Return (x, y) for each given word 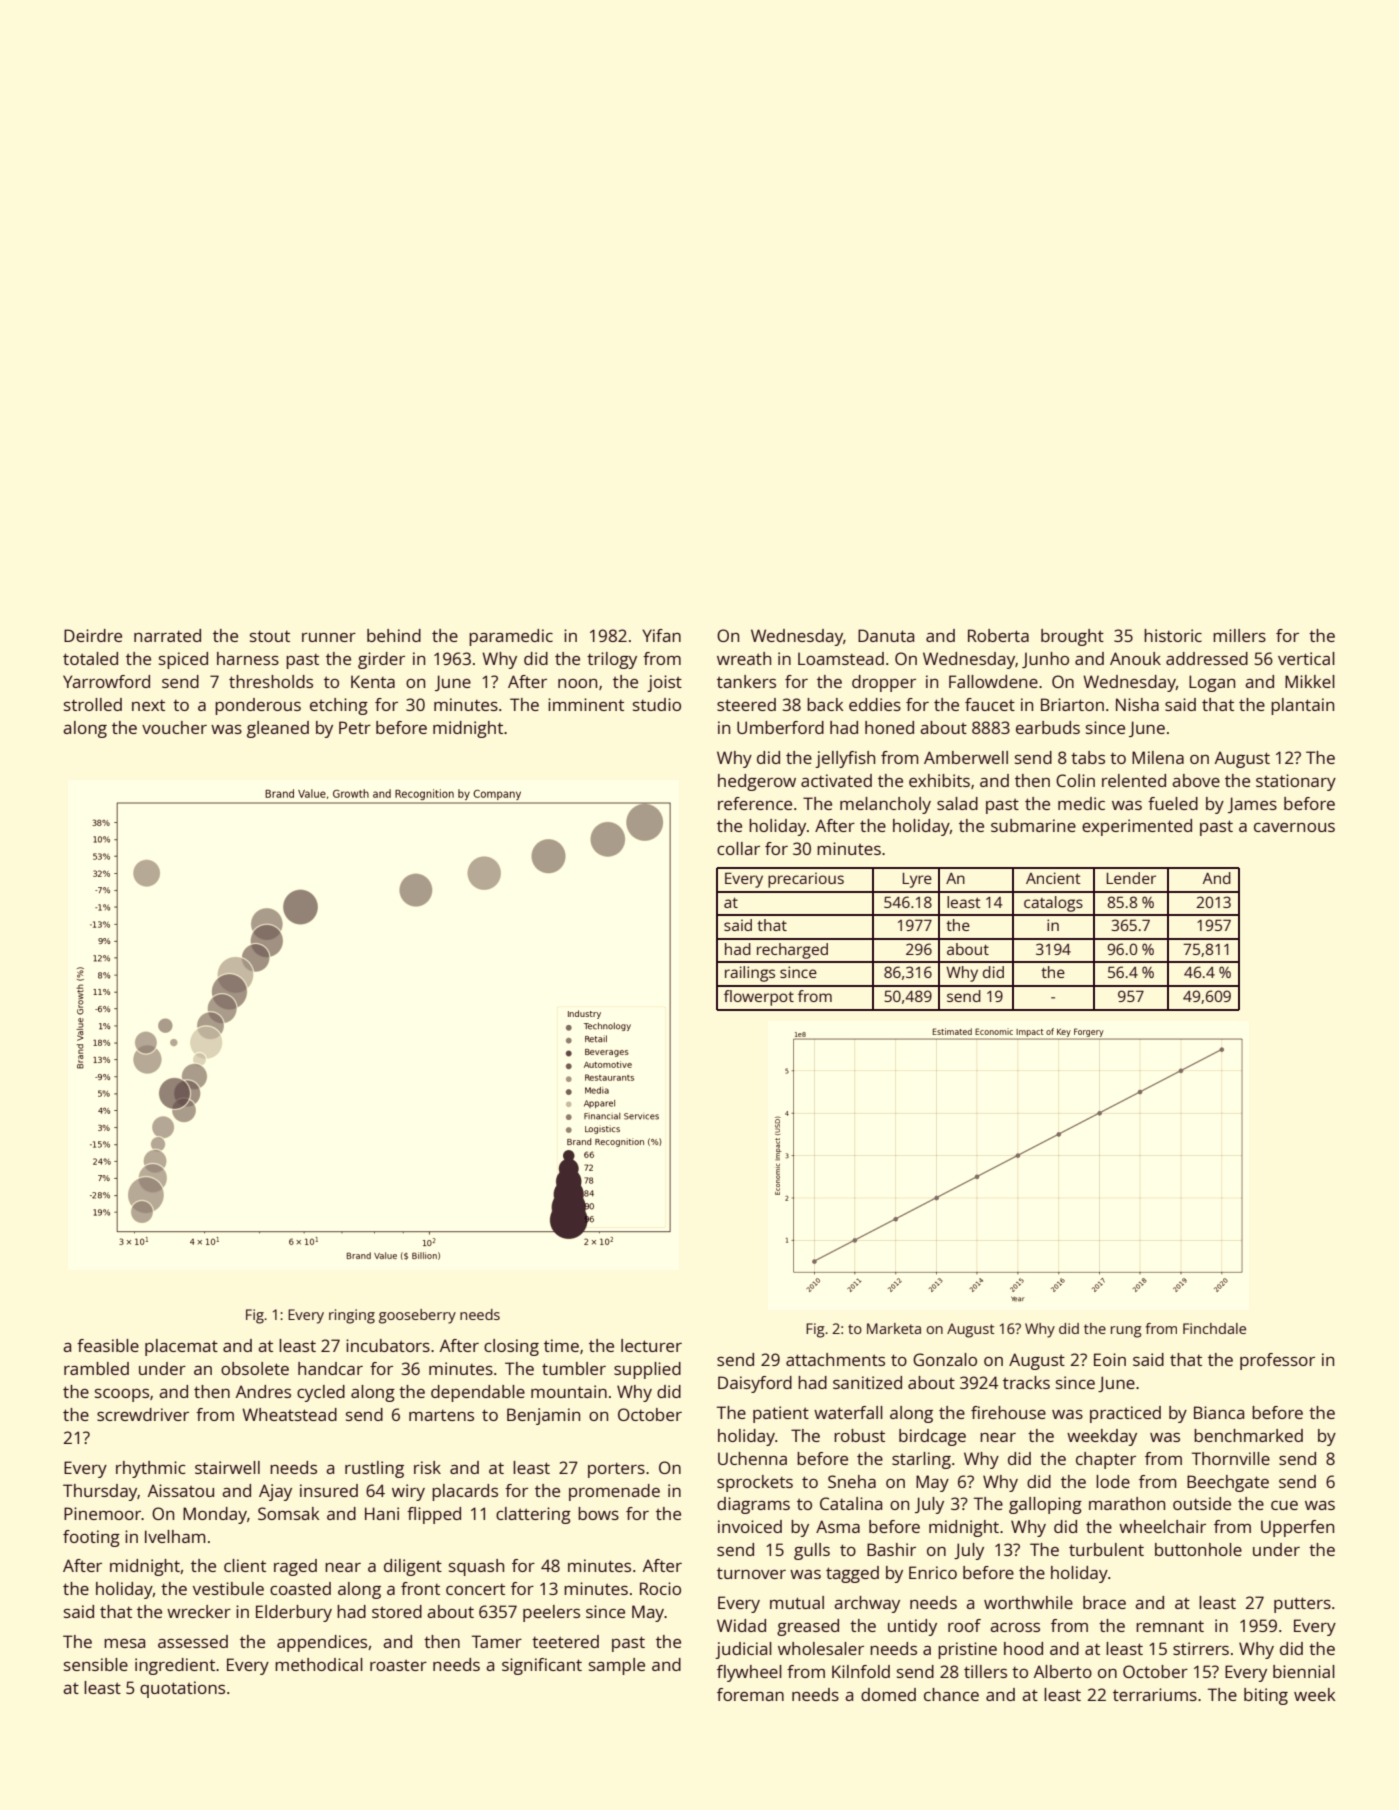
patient (781, 1414)
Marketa (894, 1328)
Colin (1075, 780)
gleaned (278, 729)
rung (1126, 1332)
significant (542, 1666)
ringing (352, 1316)
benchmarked (1248, 1435)
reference (755, 803)
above (1196, 780)
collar (738, 848)
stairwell (227, 1467)
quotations (182, 1689)
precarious (806, 880)
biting (1266, 1696)
